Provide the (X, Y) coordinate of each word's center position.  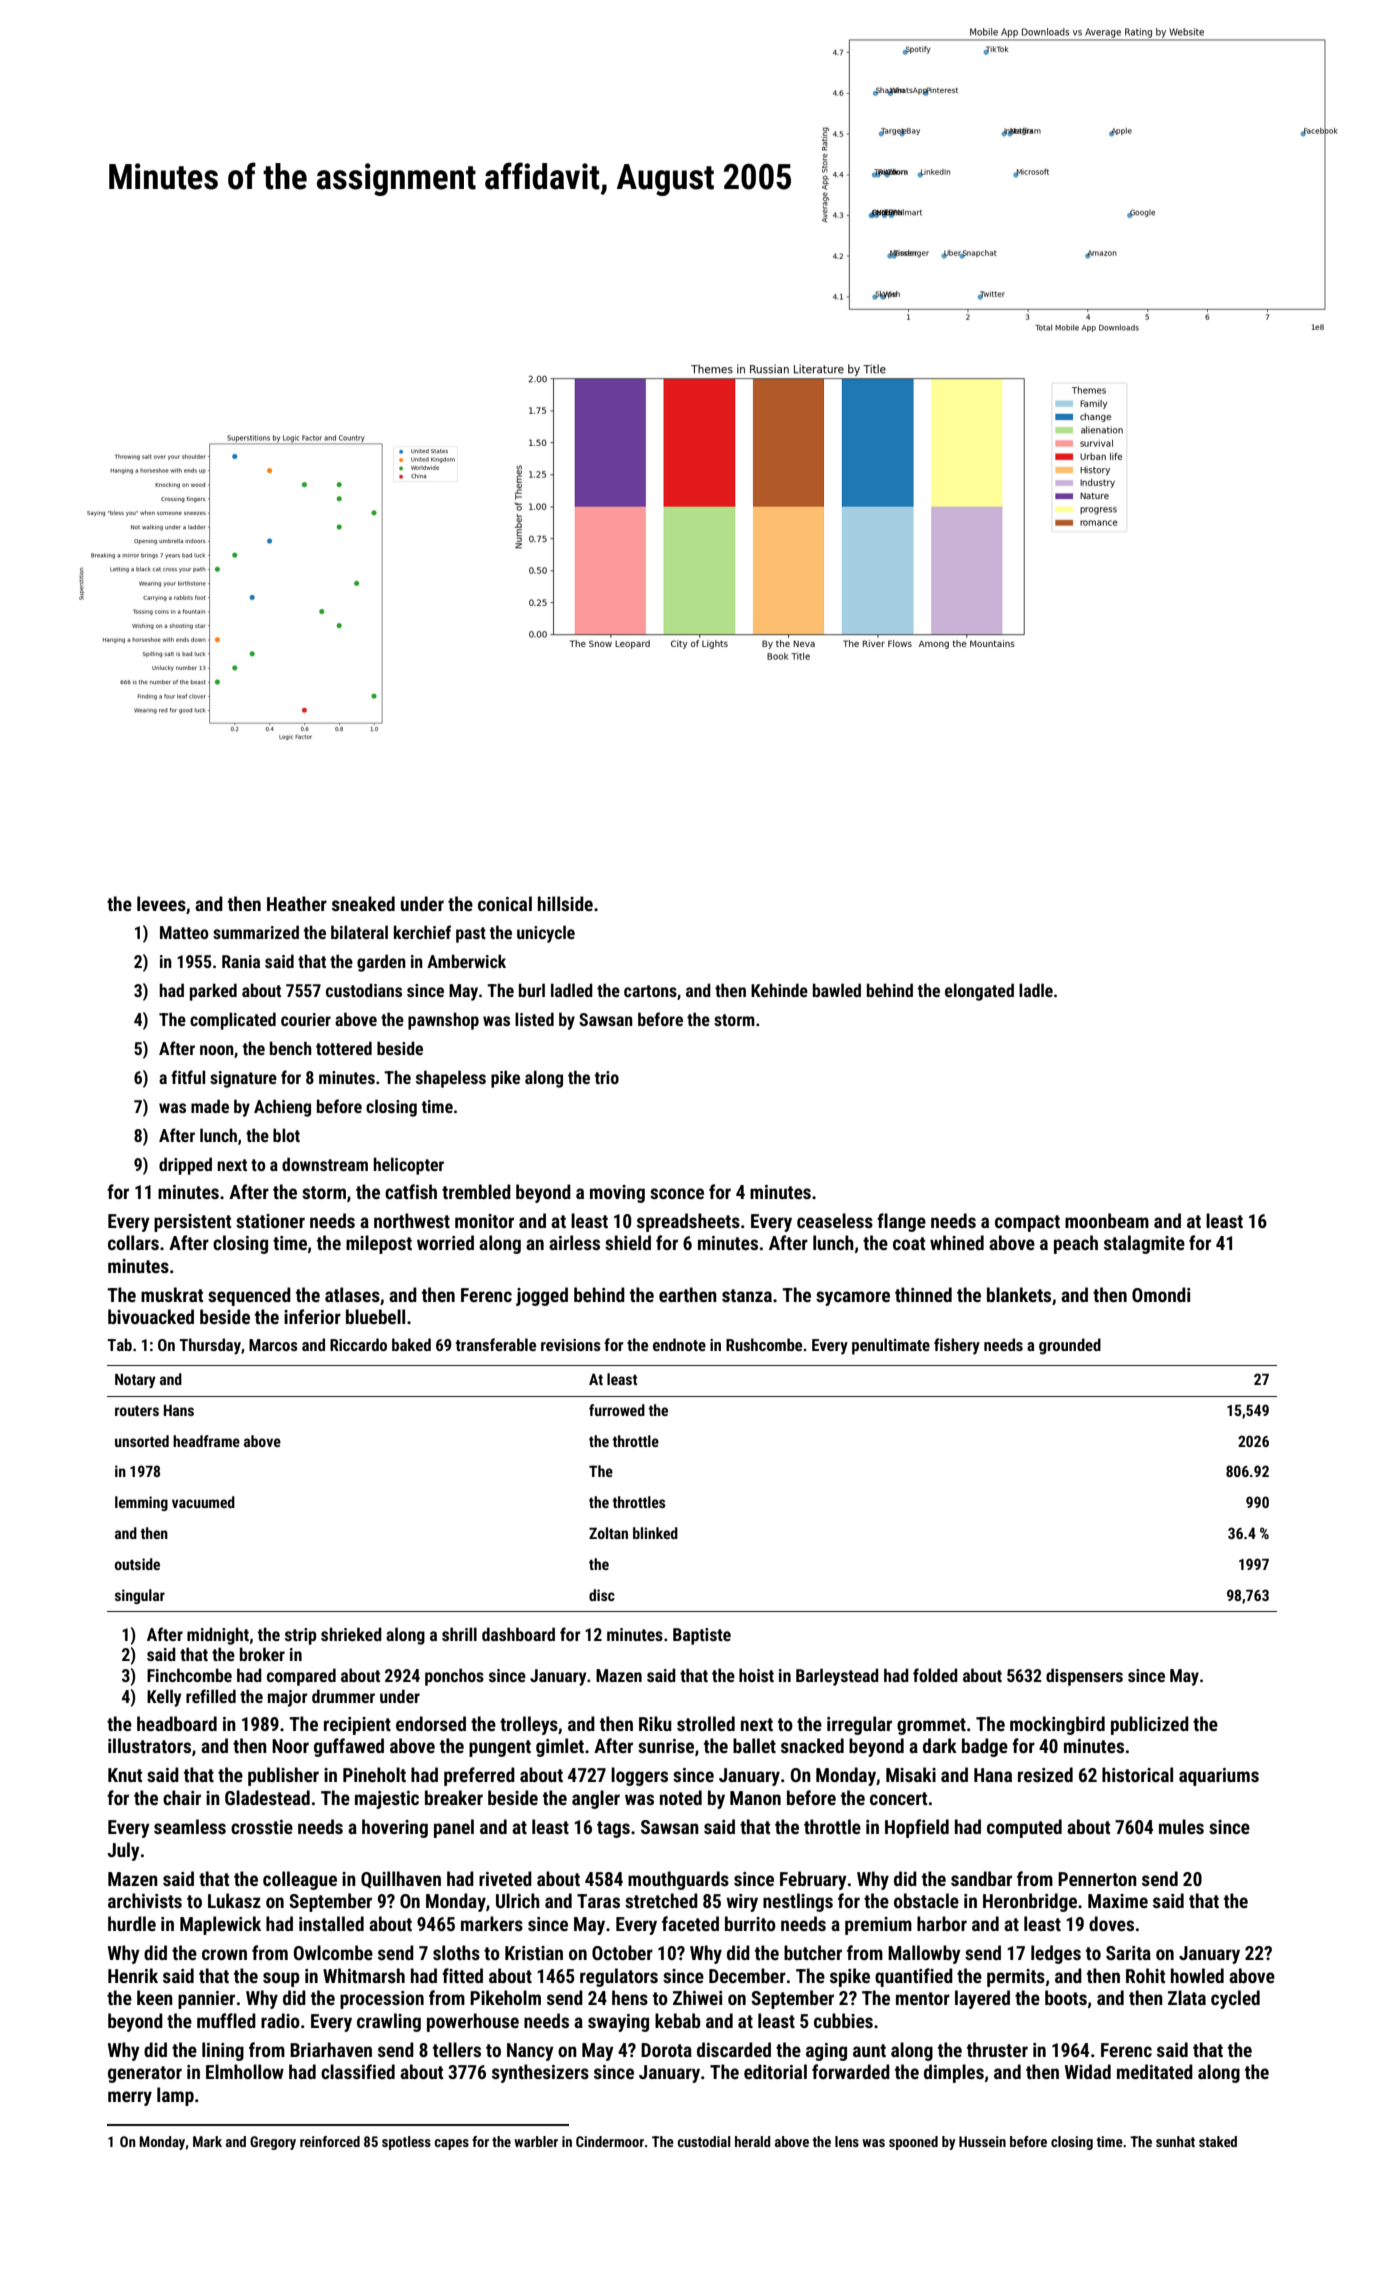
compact (1027, 1223)
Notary (135, 1381)
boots (1066, 1997)
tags (613, 1829)
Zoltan (608, 1533)
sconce (677, 1193)
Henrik (133, 1975)
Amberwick (466, 961)
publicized (1150, 1725)
